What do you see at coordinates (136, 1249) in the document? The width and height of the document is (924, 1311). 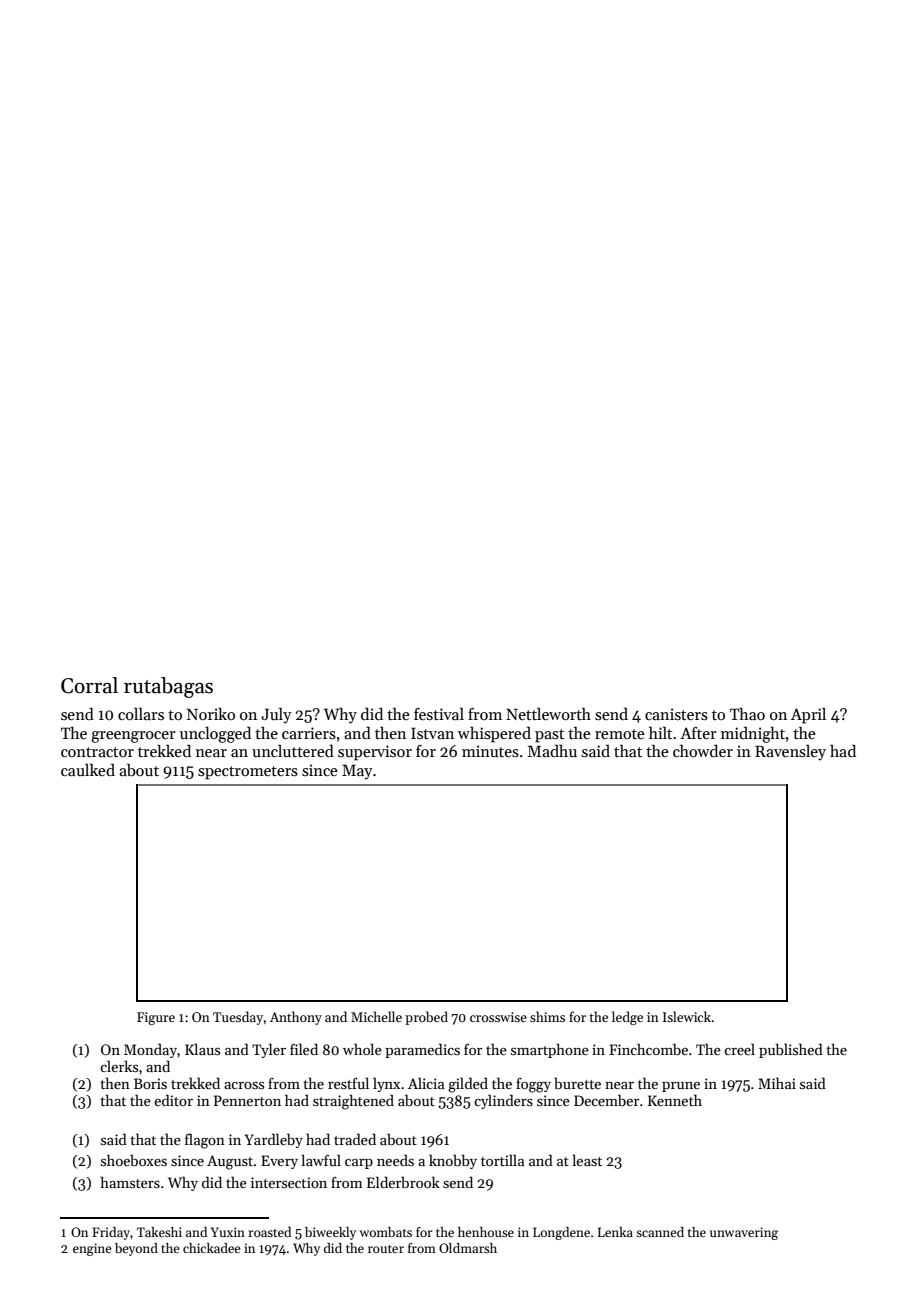 I see `beyond` at bounding box center [136, 1249].
